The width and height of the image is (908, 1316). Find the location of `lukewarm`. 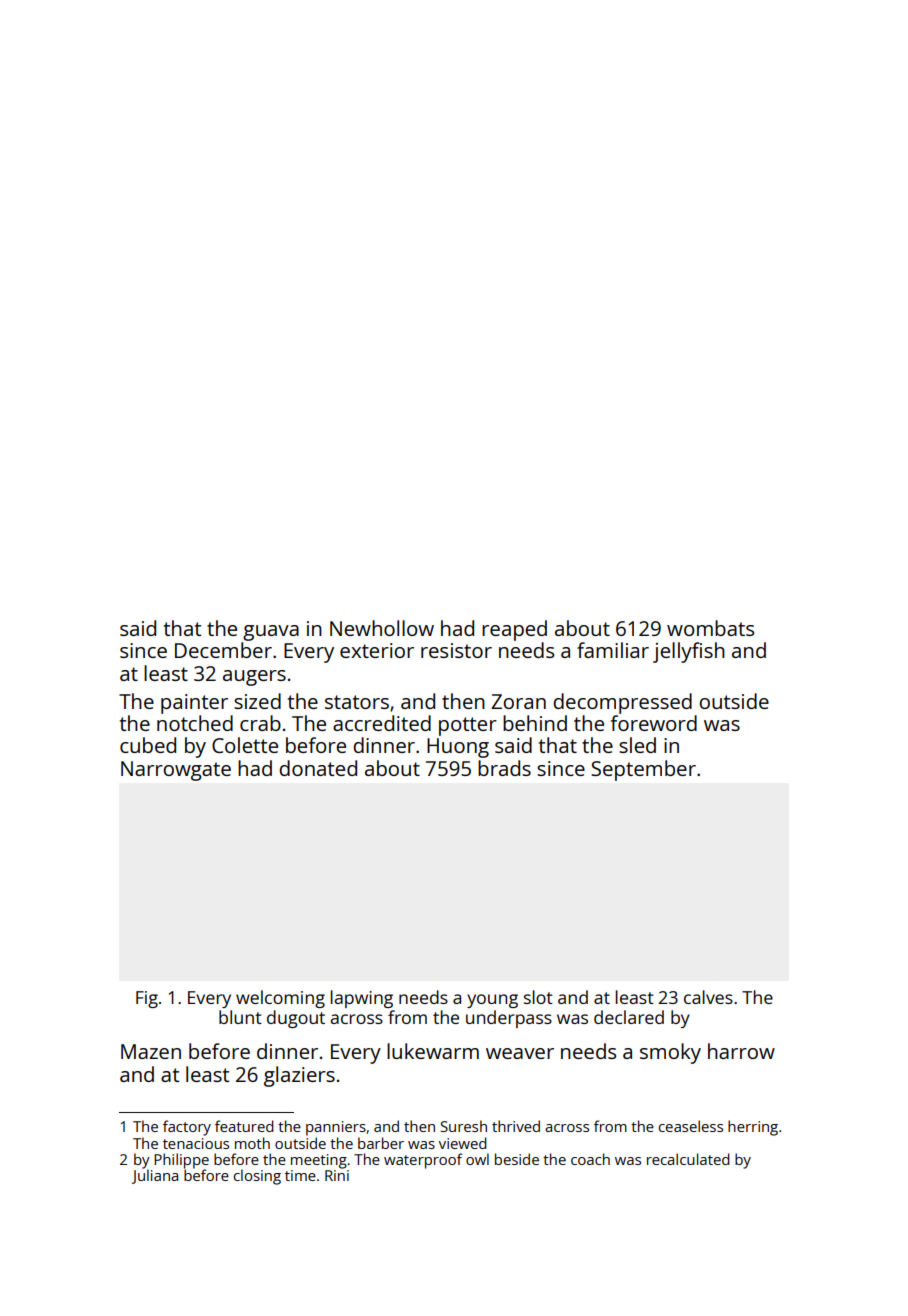

lukewarm is located at coordinates (433, 1051).
